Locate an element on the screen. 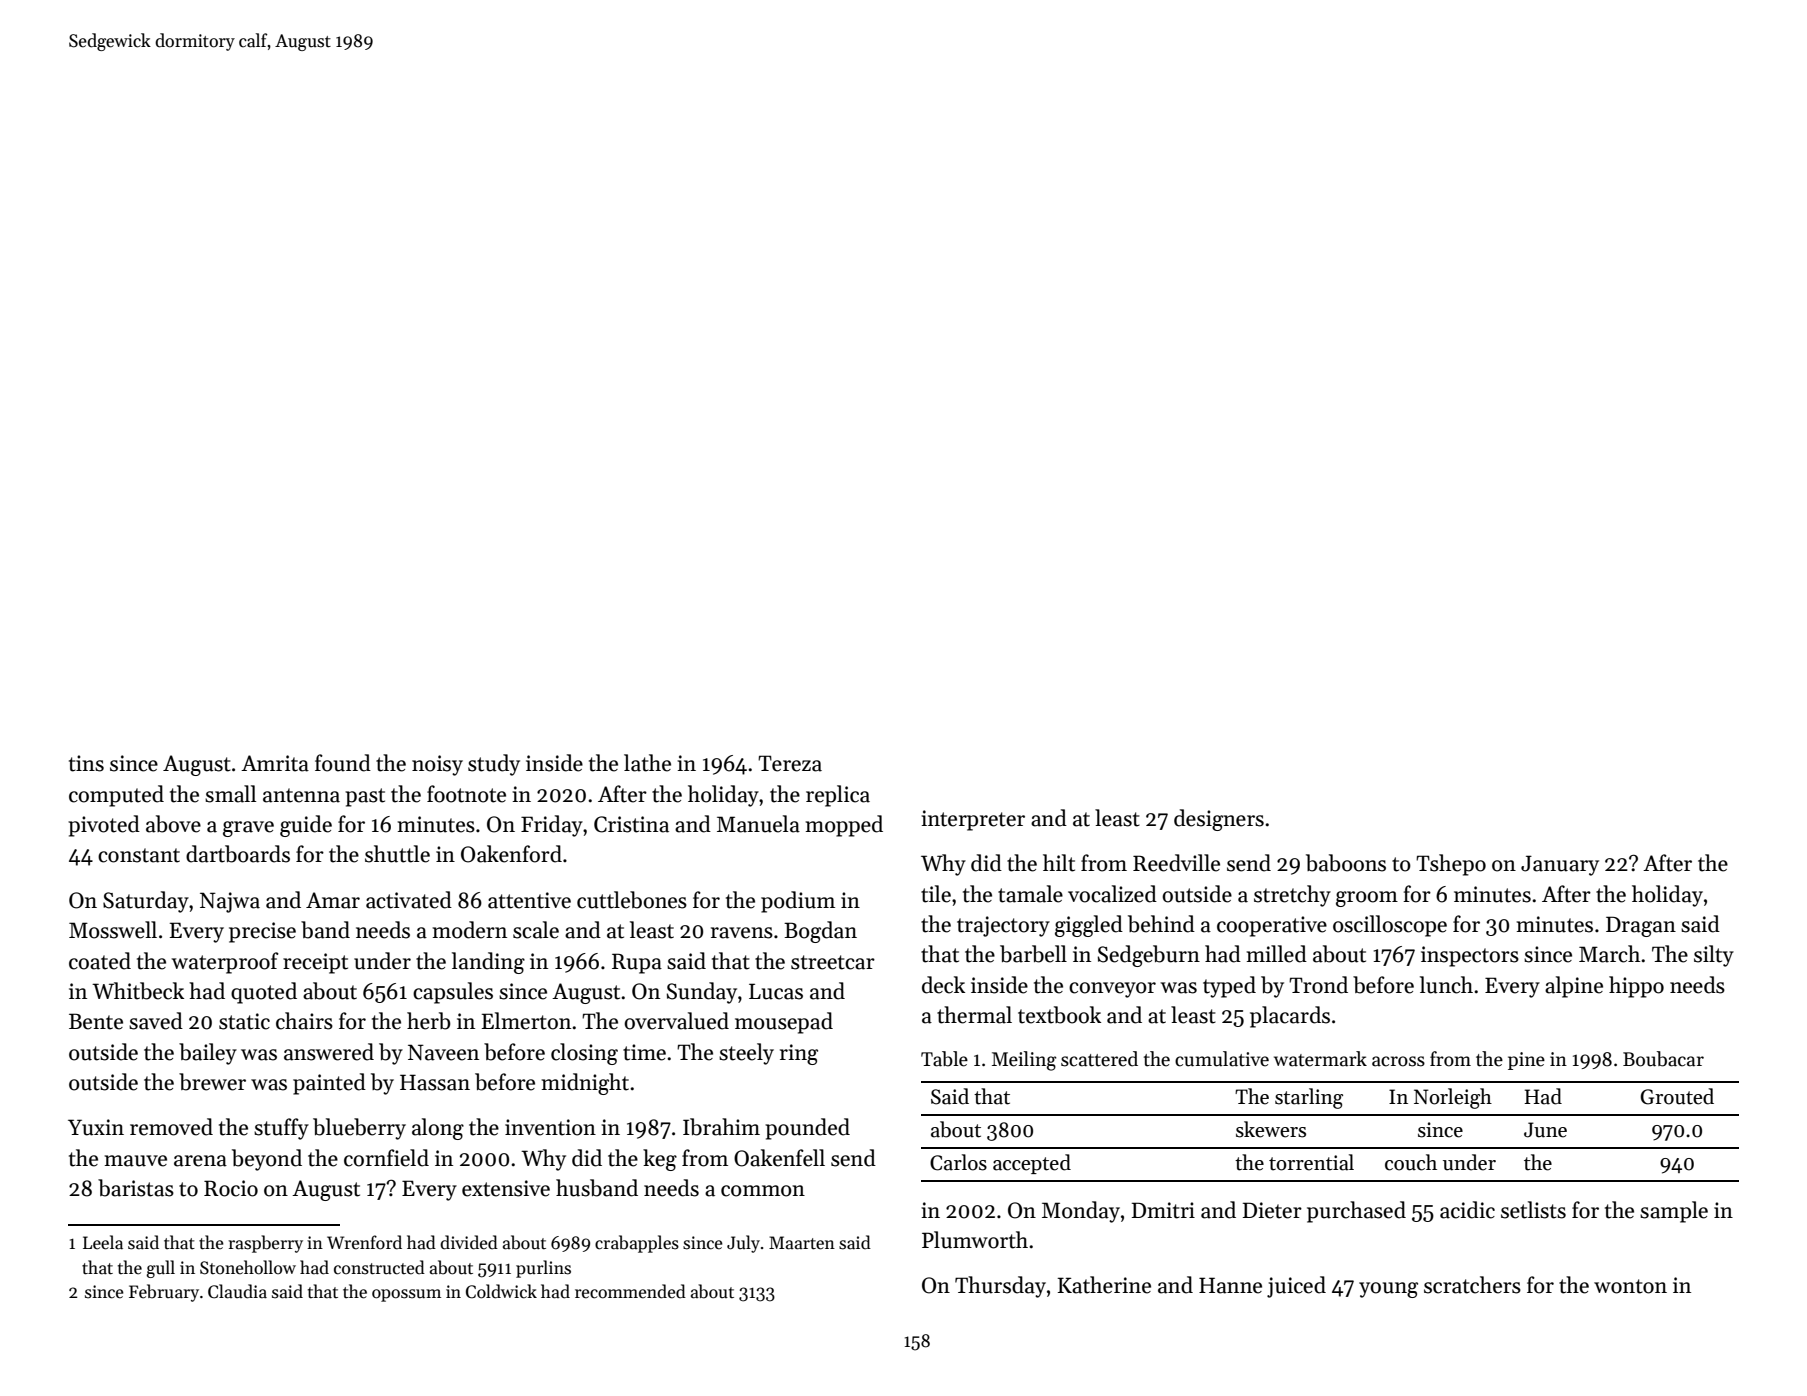  Monday is located at coordinates (1081, 1212).
